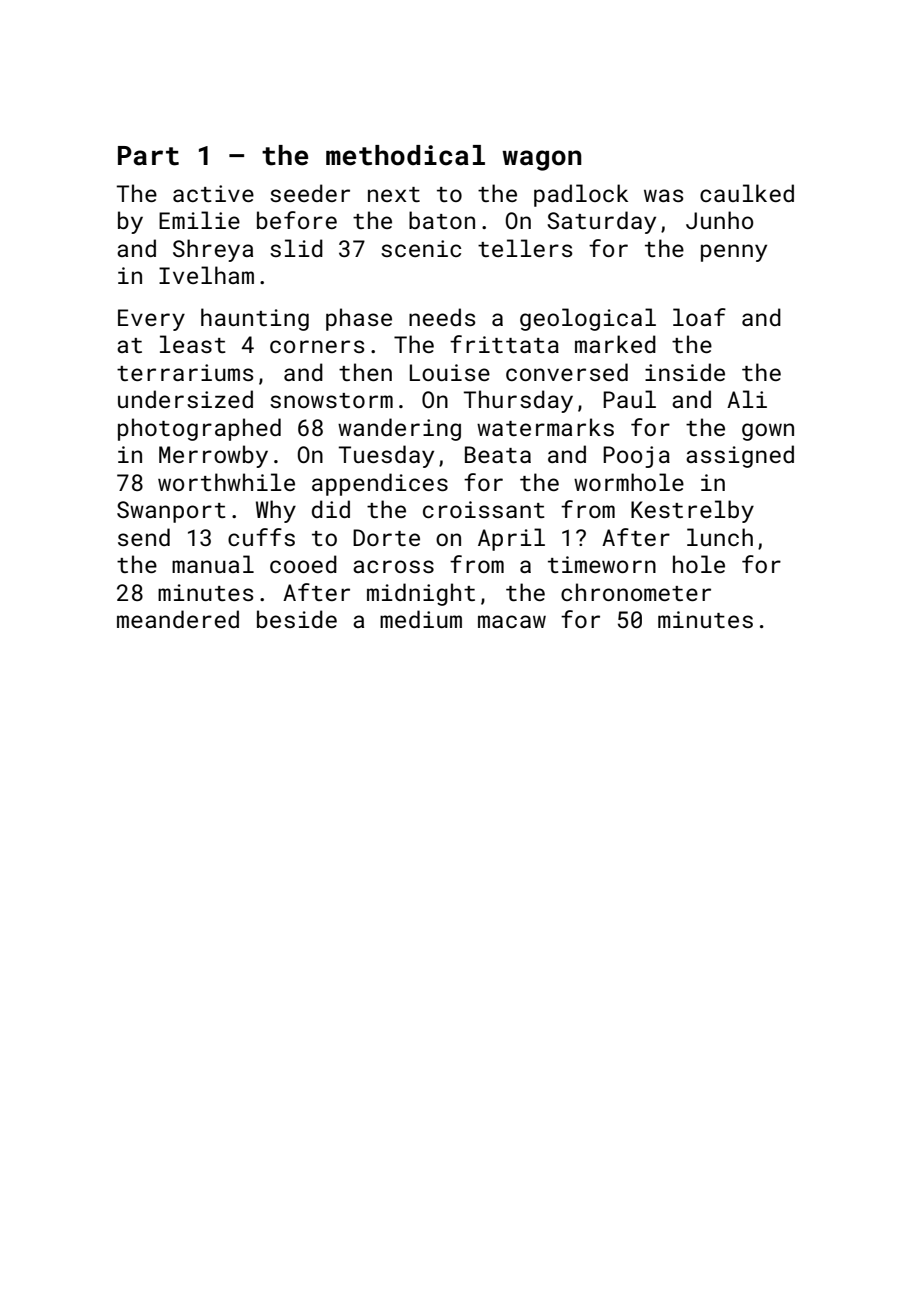  What do you see at coordinates (747, 193) in the screenshot?
I see `caulked` at bounding box center [747, 193].
